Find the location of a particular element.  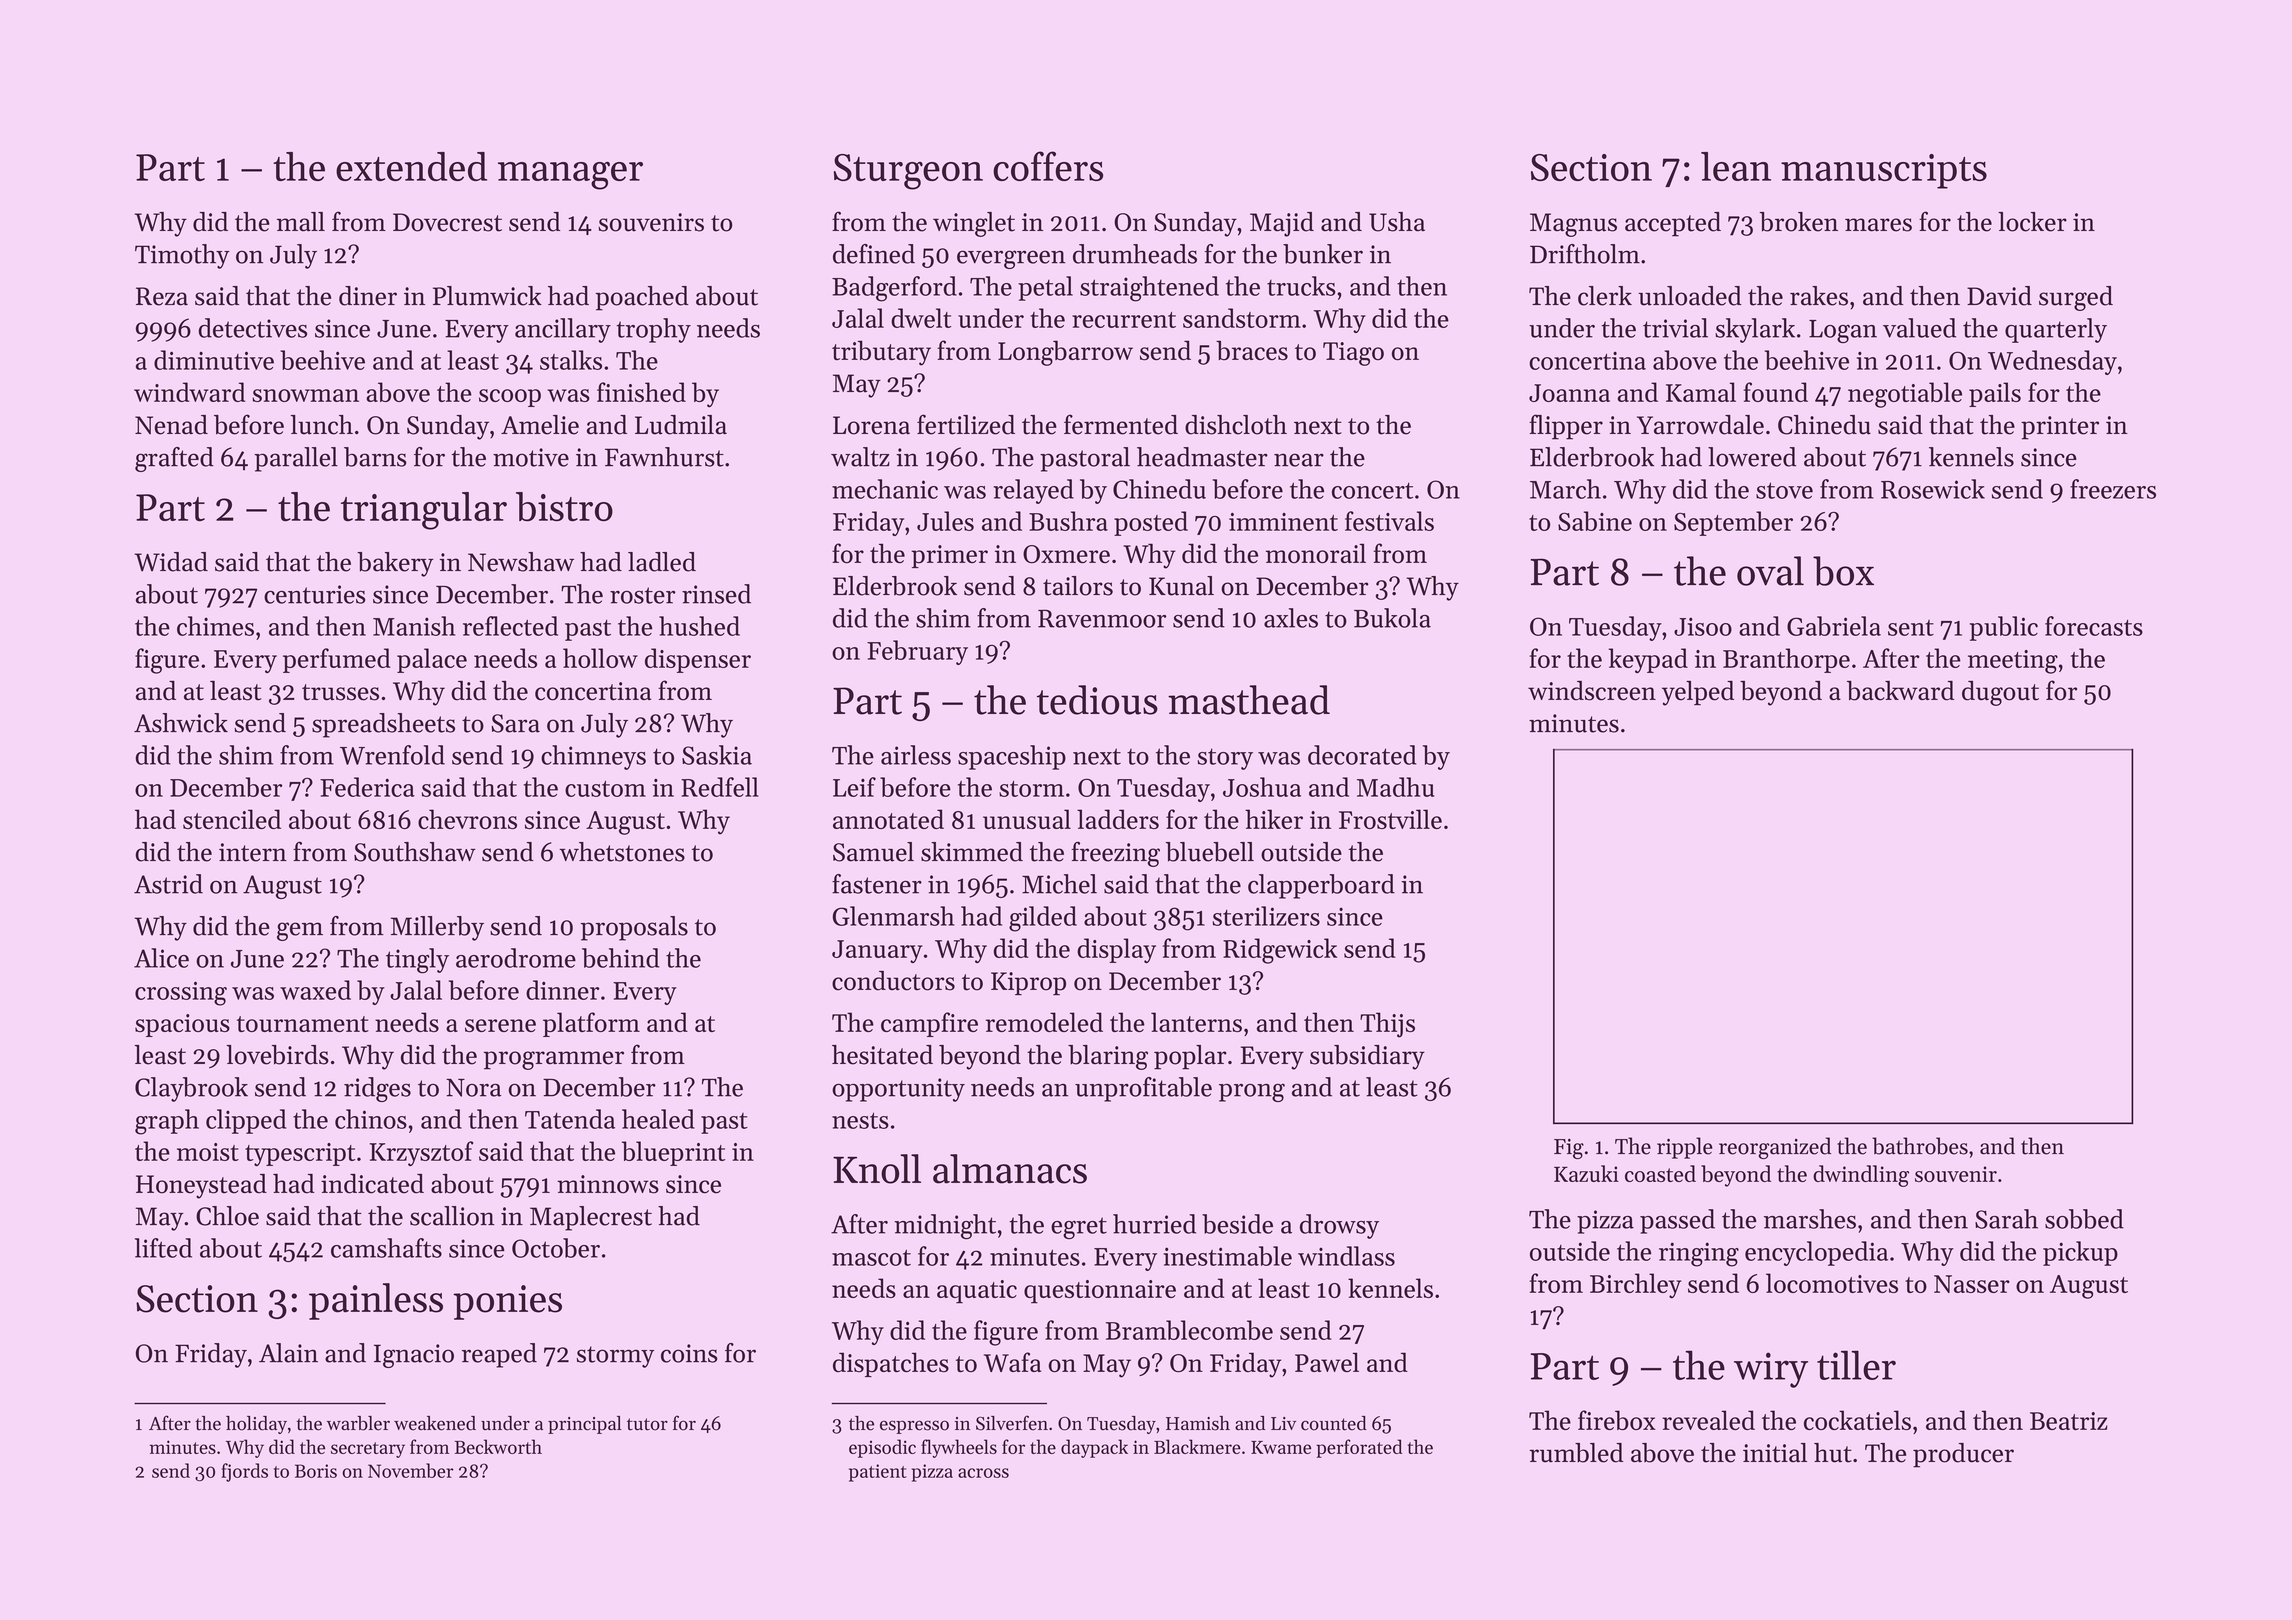

dugout is located at coordinates (2000, 693).
